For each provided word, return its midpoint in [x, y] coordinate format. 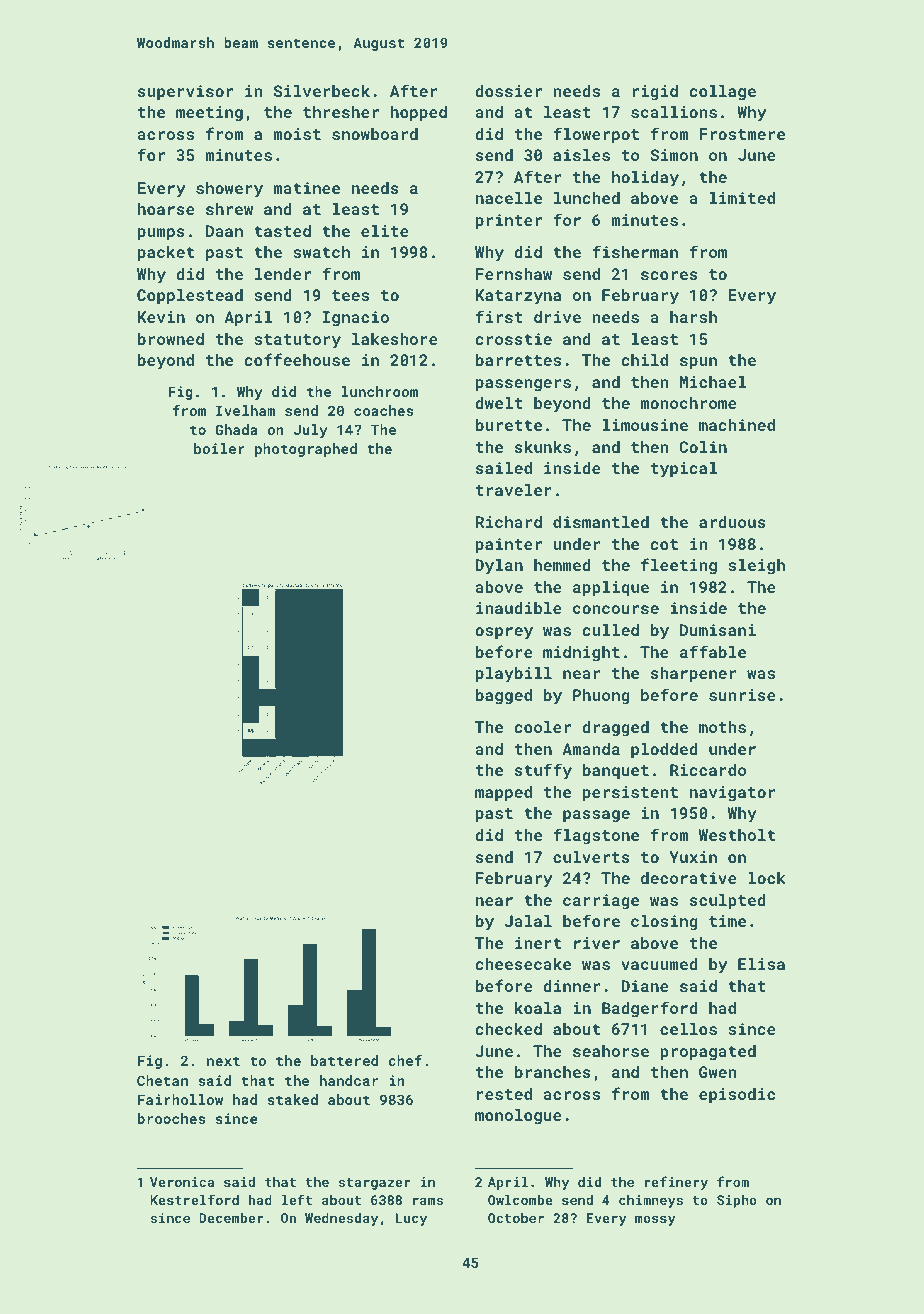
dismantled [601, 522]
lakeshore [395, 339]
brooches [171, 1118]
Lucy [411, 1219]
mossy [655, 1220]
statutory [297, 341]
